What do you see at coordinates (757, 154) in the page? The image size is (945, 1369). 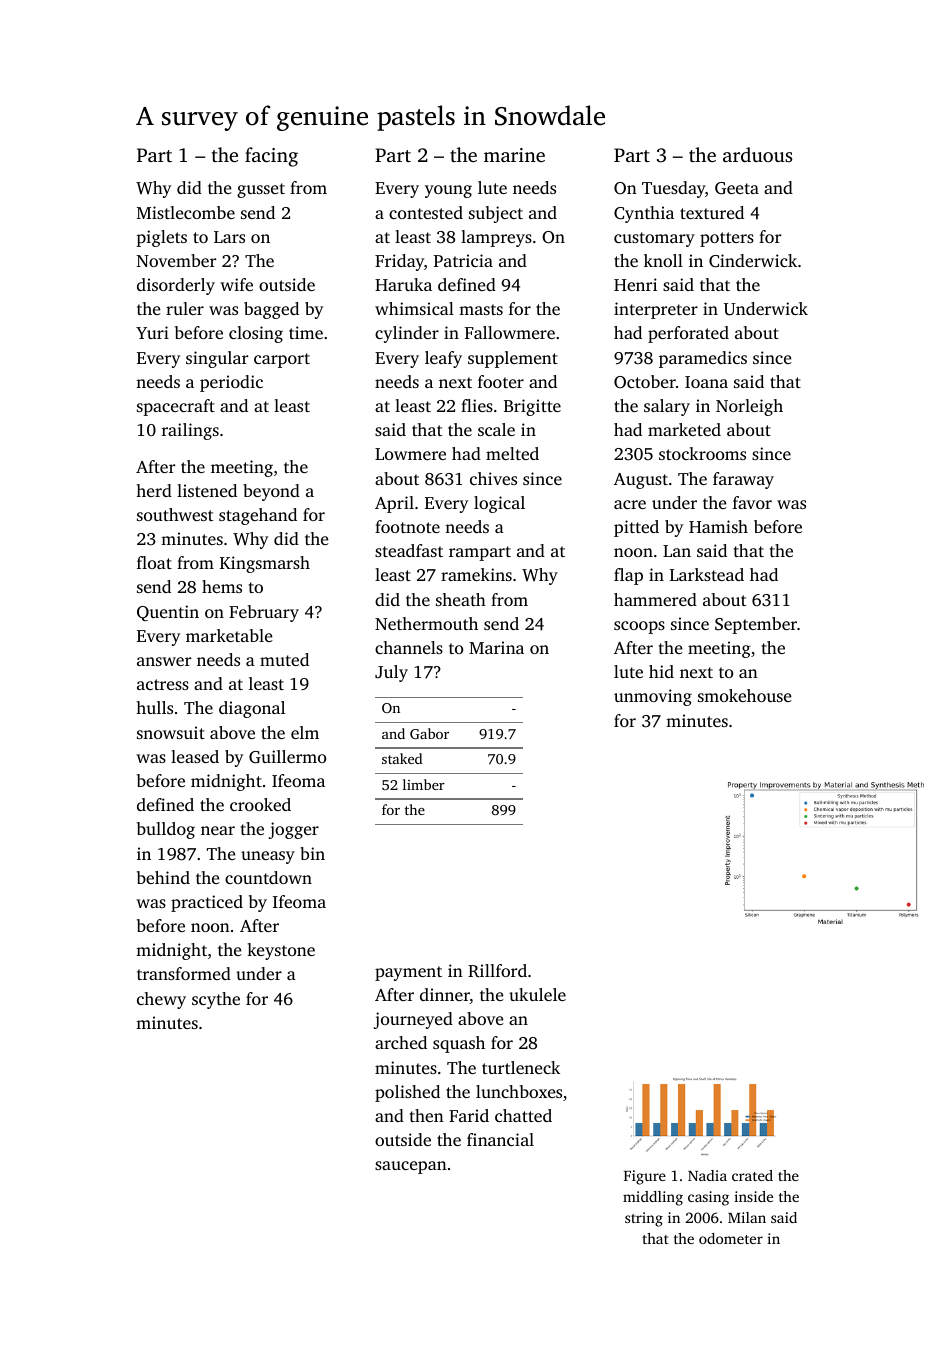 I see `arduous` at bounding box center [757, 154].
